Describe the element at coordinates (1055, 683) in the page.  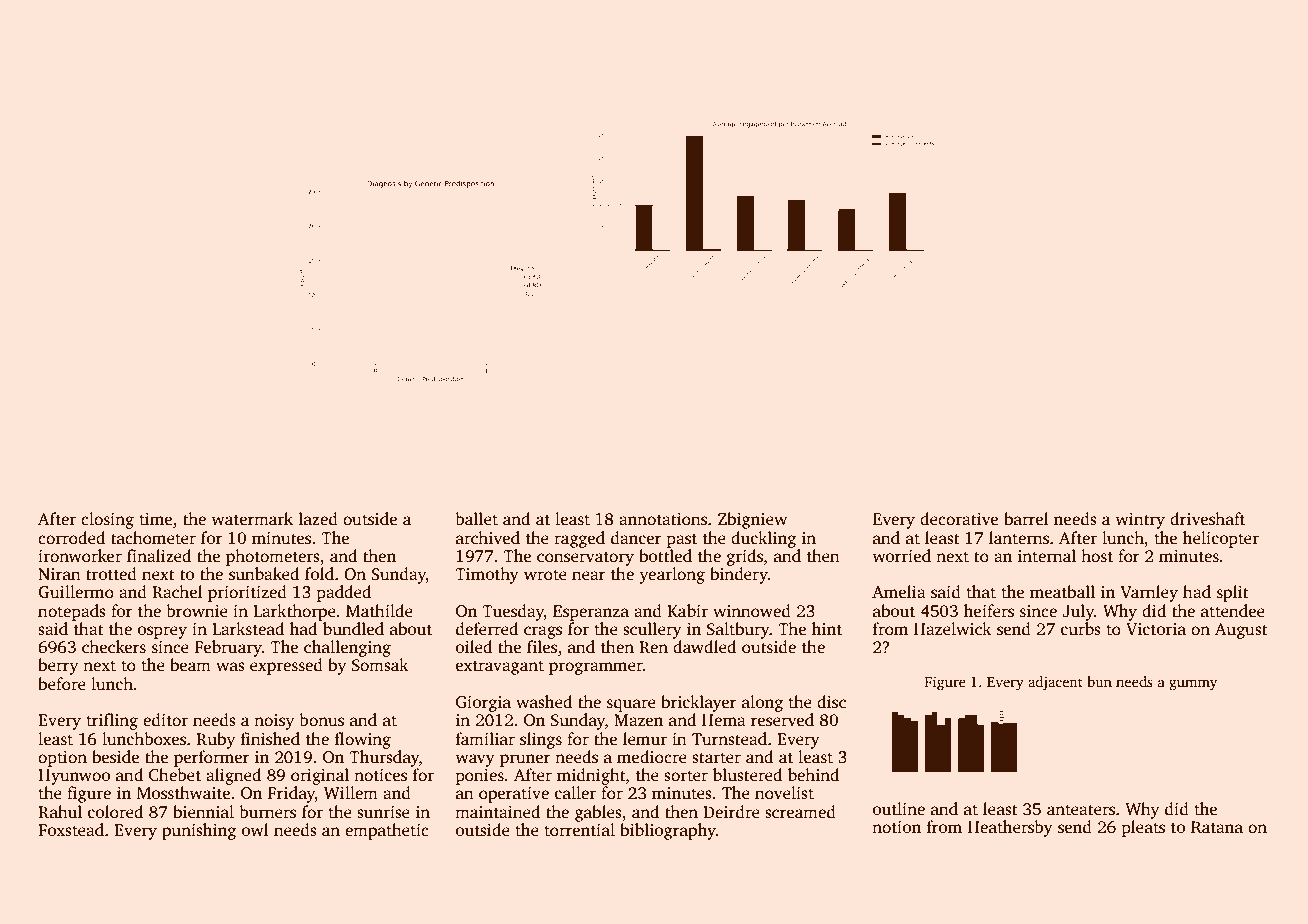
I see `adjacent` at that location.
